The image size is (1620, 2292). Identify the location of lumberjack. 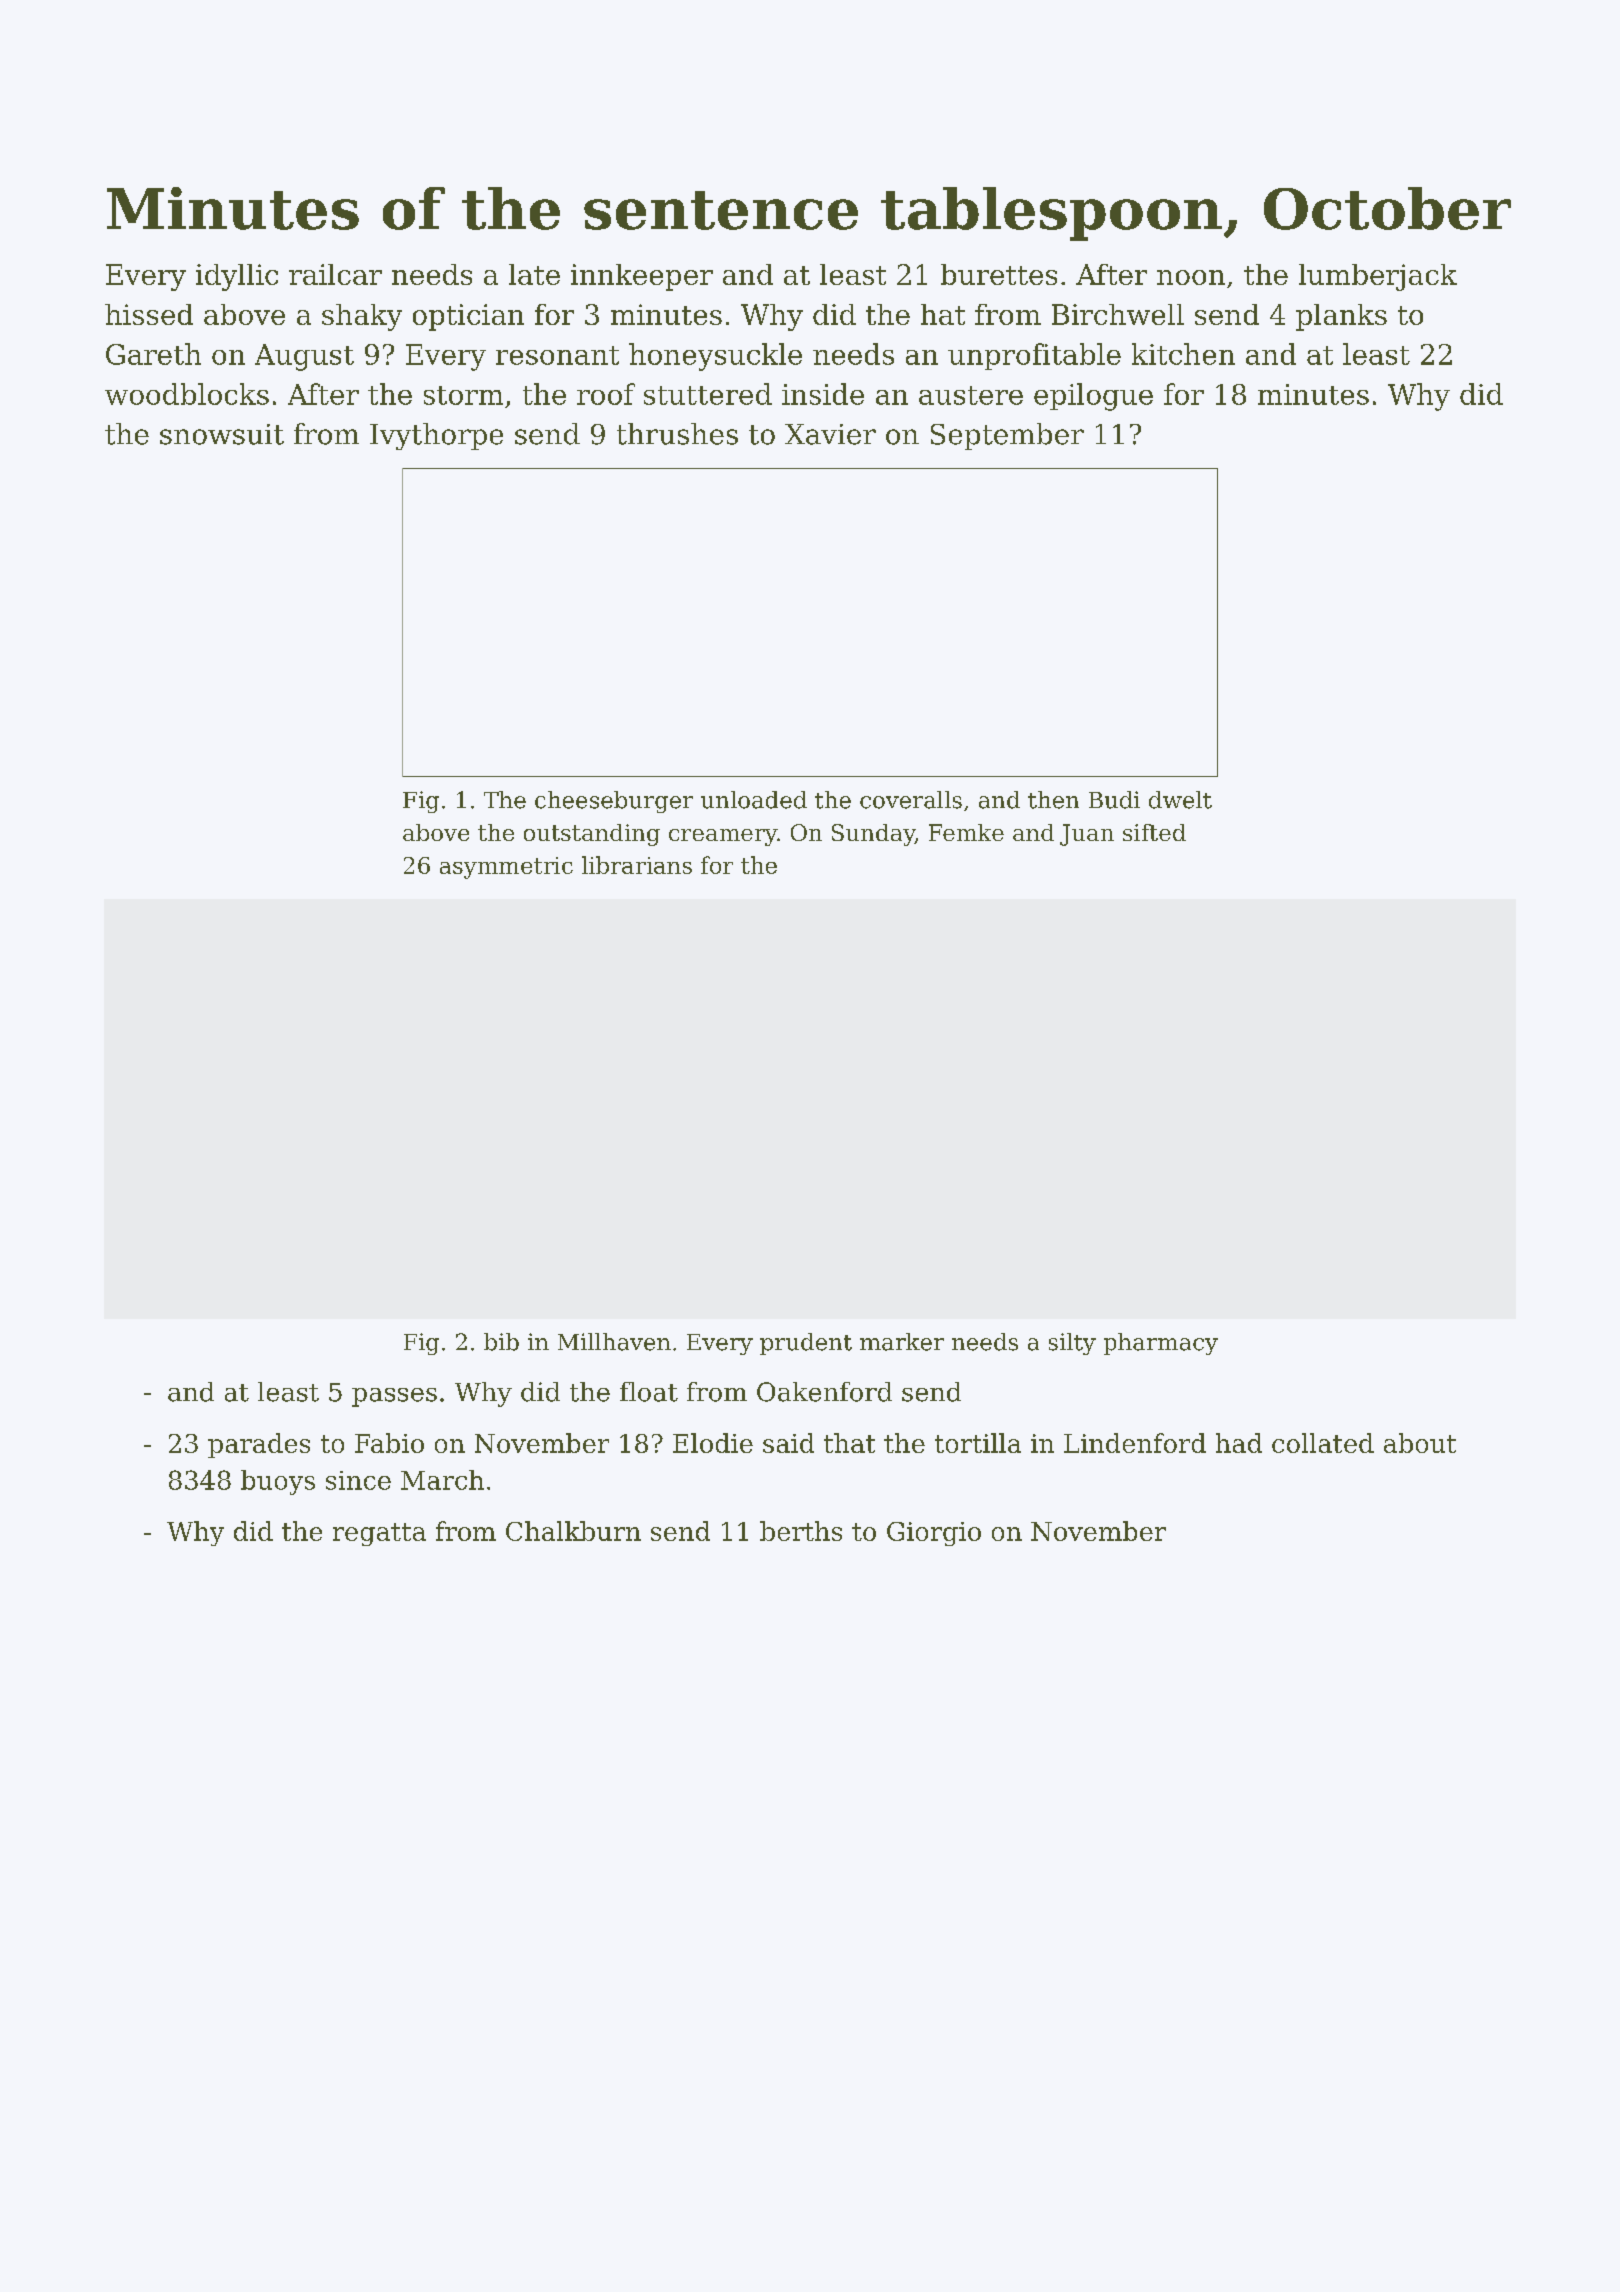
(1378, 277).
